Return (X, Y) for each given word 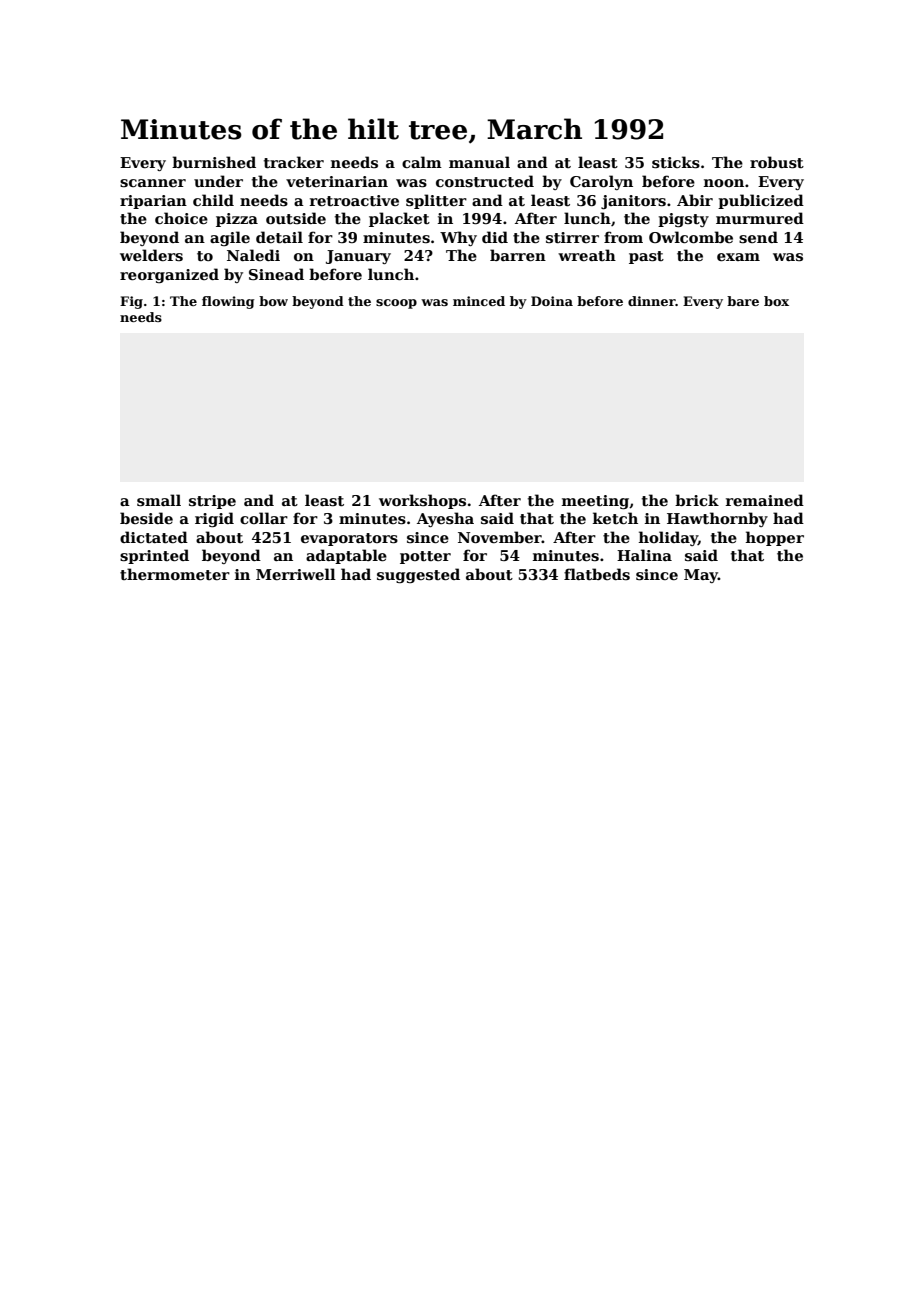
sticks (676, 162)
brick (697, 500)
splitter (436, 201)
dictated (154, 537)
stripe (212, 502)
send (758, 237)
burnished (214, 162)
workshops (422, 501)
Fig (131, 302)
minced (479, 301)
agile (230, 238)
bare (743, 301)
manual (479, 162)
